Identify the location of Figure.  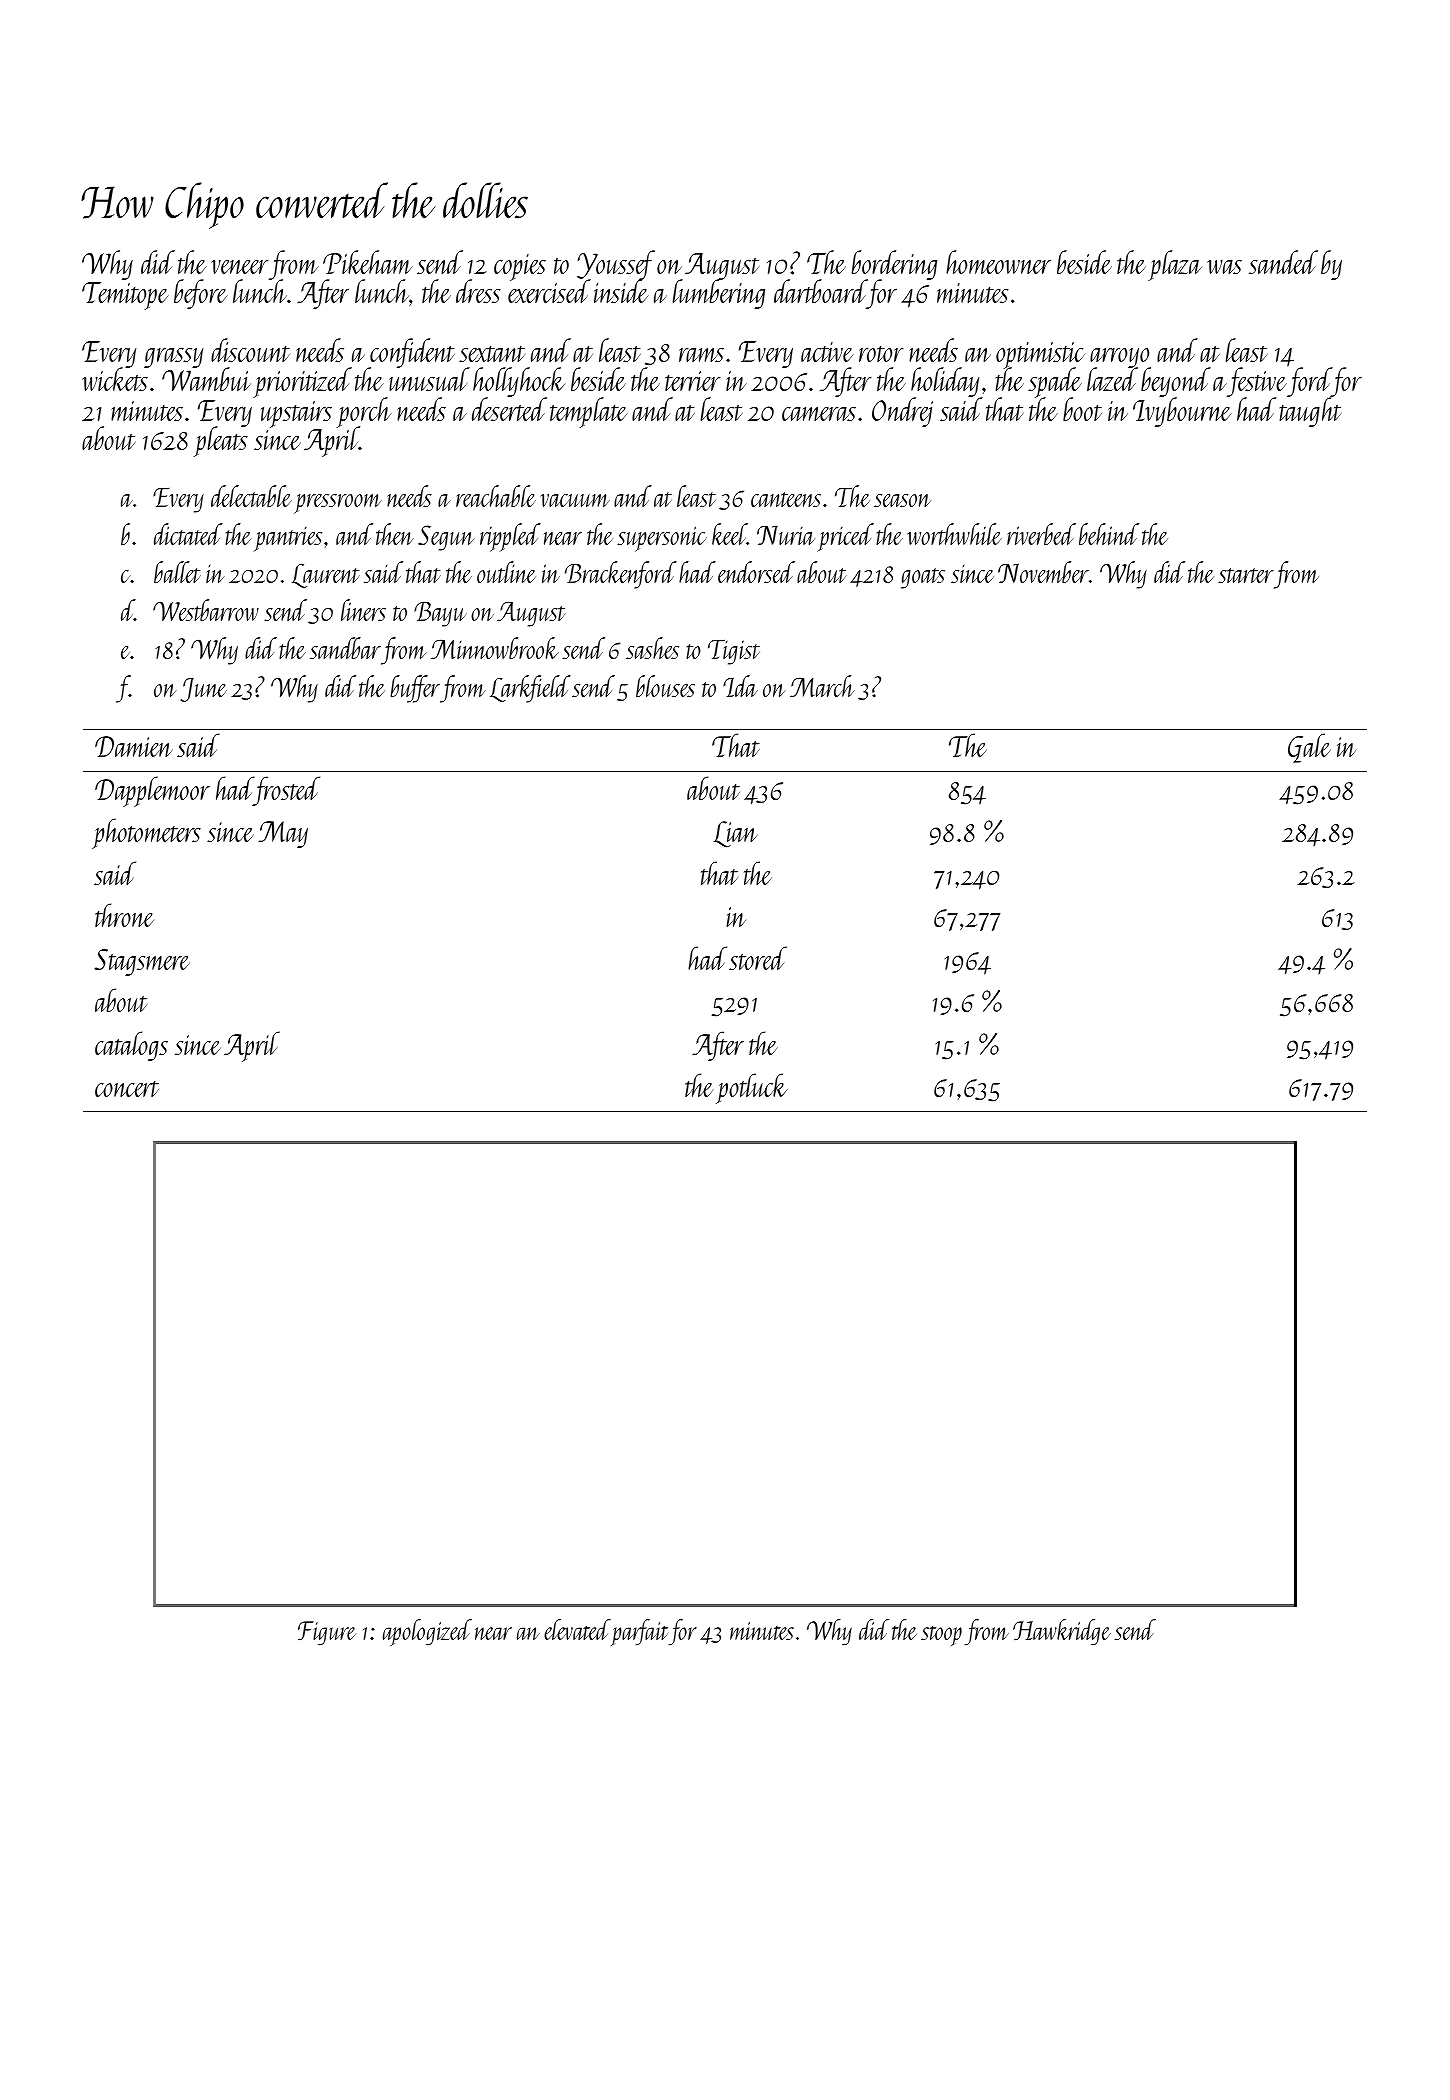
(327, 1633).
